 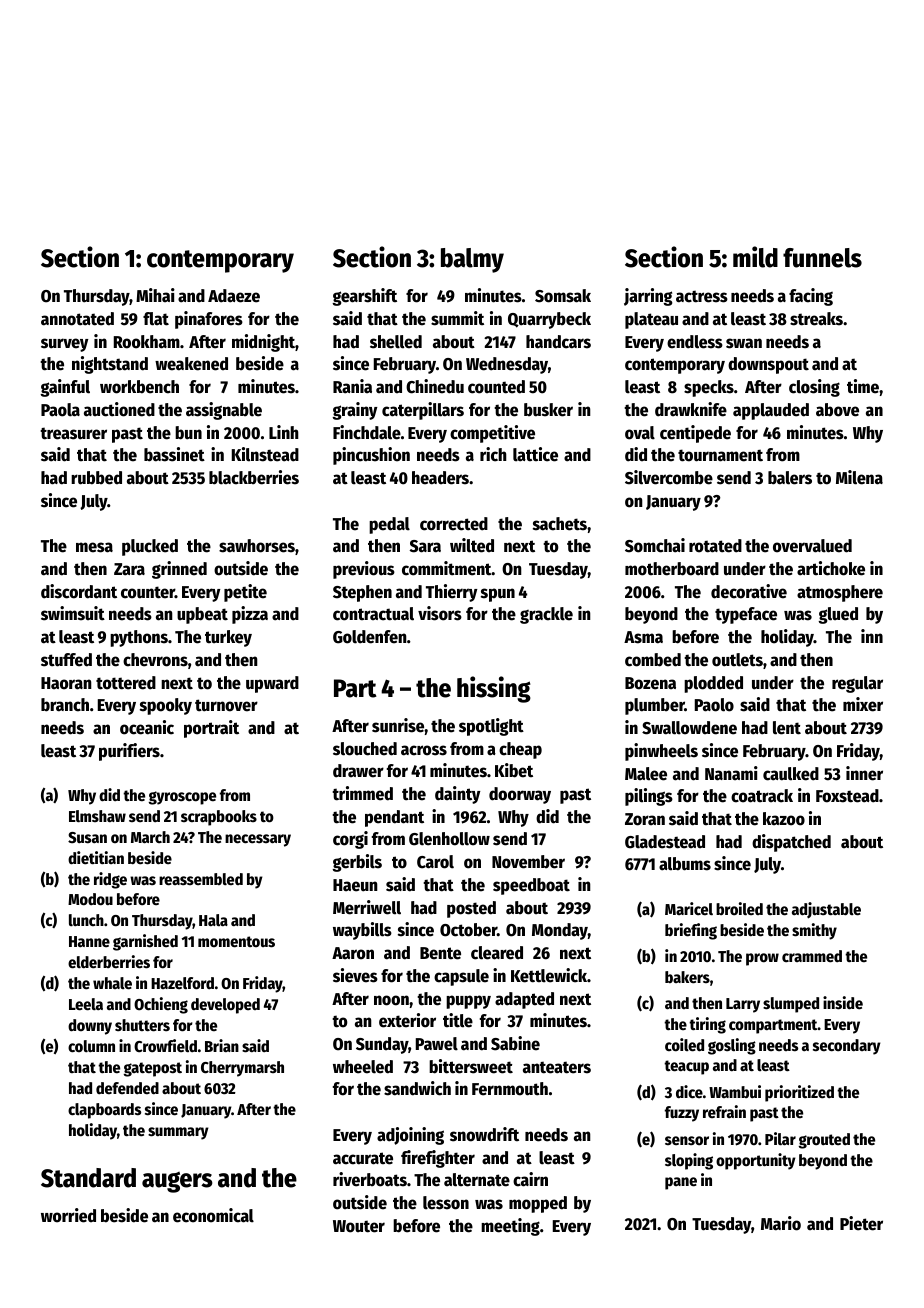 What do you see at coordinates (558, 342) in the screenshot?
I see `handcars` at bounding box center [558, 342].
